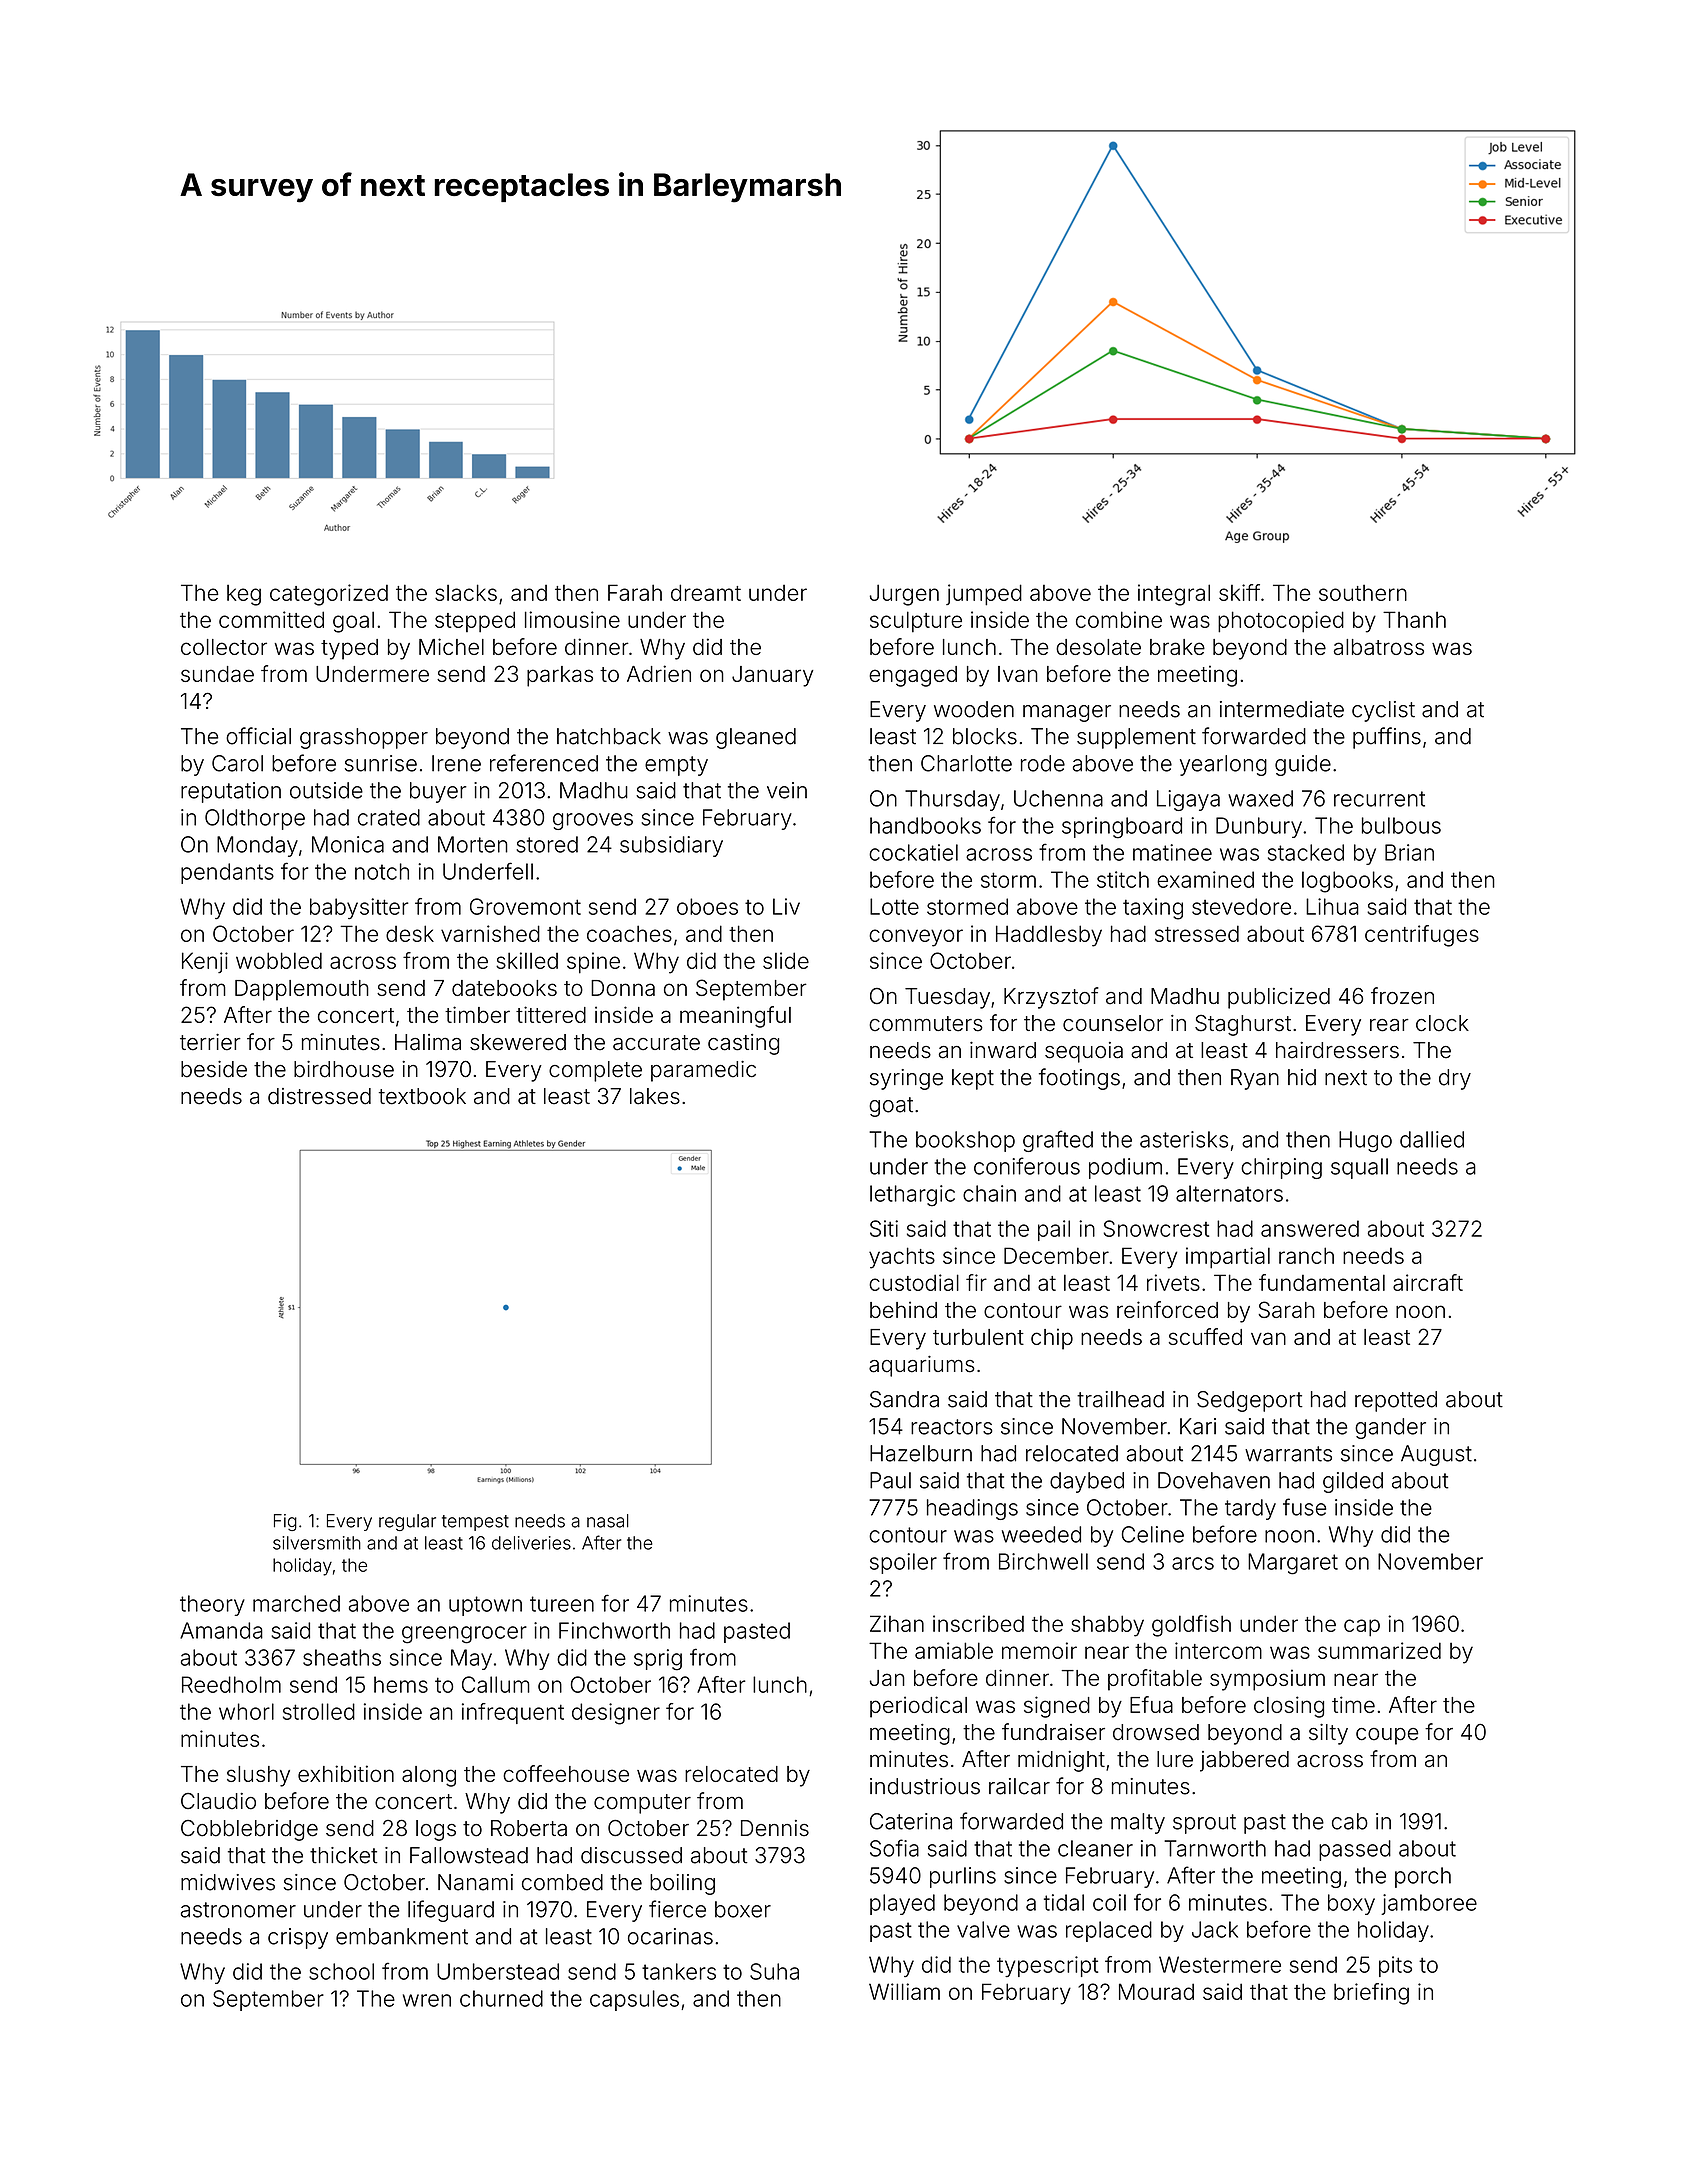 This image has width=1683, height=2178. I want to click on stacked, so click(1306, 852).
